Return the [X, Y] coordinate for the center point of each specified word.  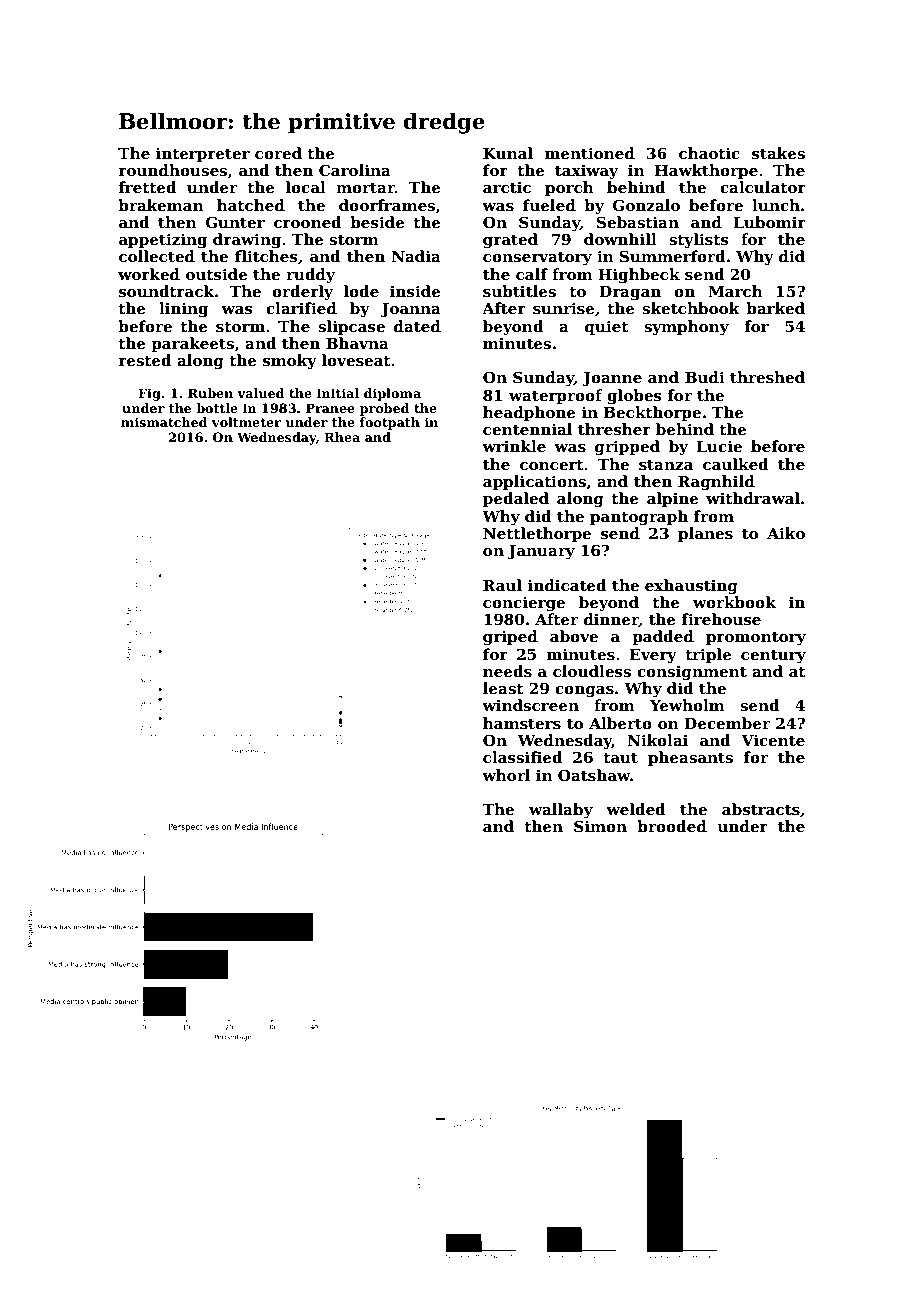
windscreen [530, 705]
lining [184, 310]
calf [532, 274]
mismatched [164, 422]
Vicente [773, 740]
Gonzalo [646, 205]
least [503, 688]
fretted [148, 187]
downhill [620, 239]
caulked [736, 464]
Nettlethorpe [537, 534]
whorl [506, 775]
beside [377, 222]
